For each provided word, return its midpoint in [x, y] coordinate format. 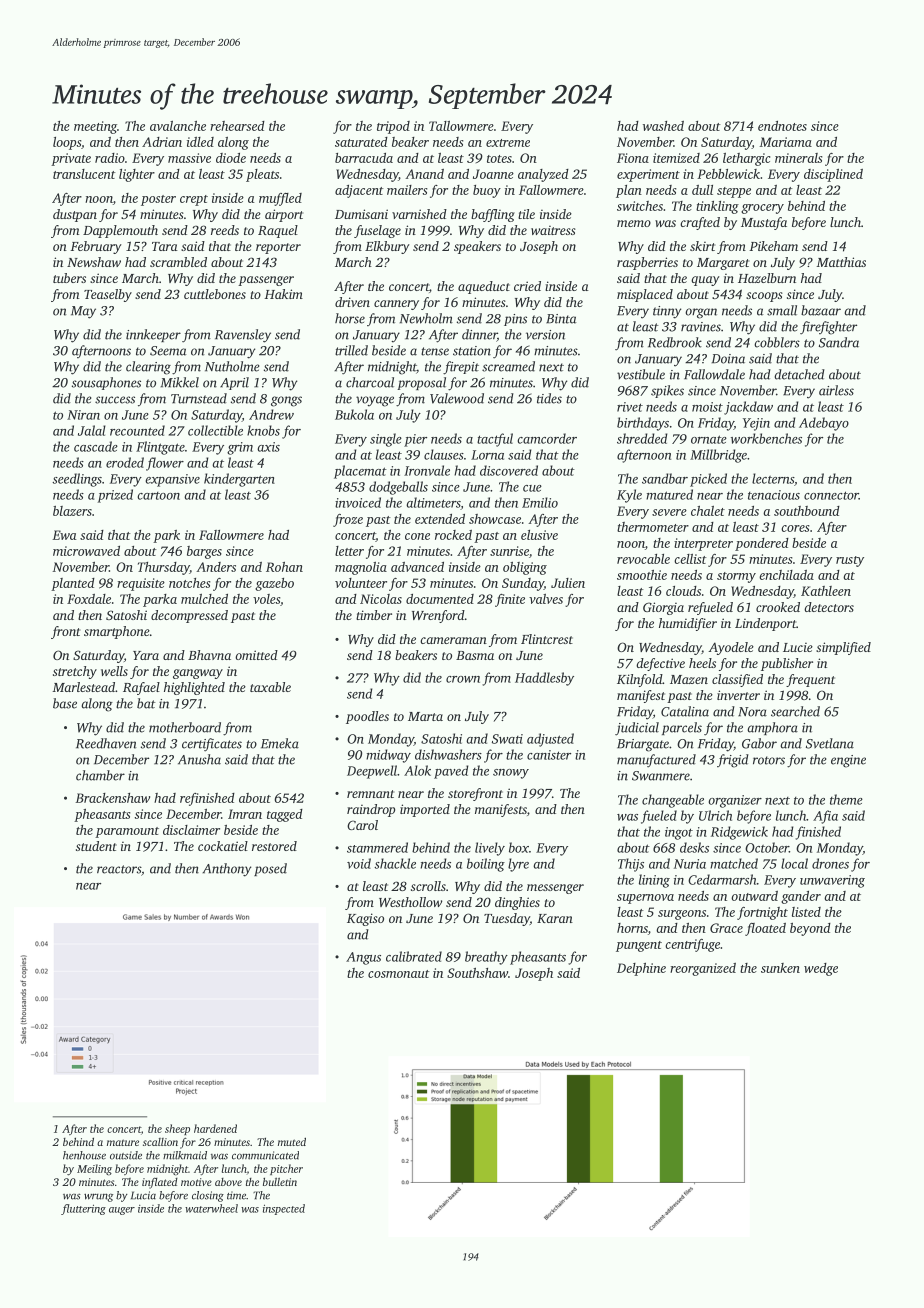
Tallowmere [461, 126]
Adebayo [824, 424]
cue [532, 488]
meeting [95, 127]
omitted [256, 655]
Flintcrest [547, 639]
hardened [215, 1128]
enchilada [786, 575]
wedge [821, 969]
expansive [172, 480]
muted [292, 1141]
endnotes [782, 126]
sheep [177, 1129]
